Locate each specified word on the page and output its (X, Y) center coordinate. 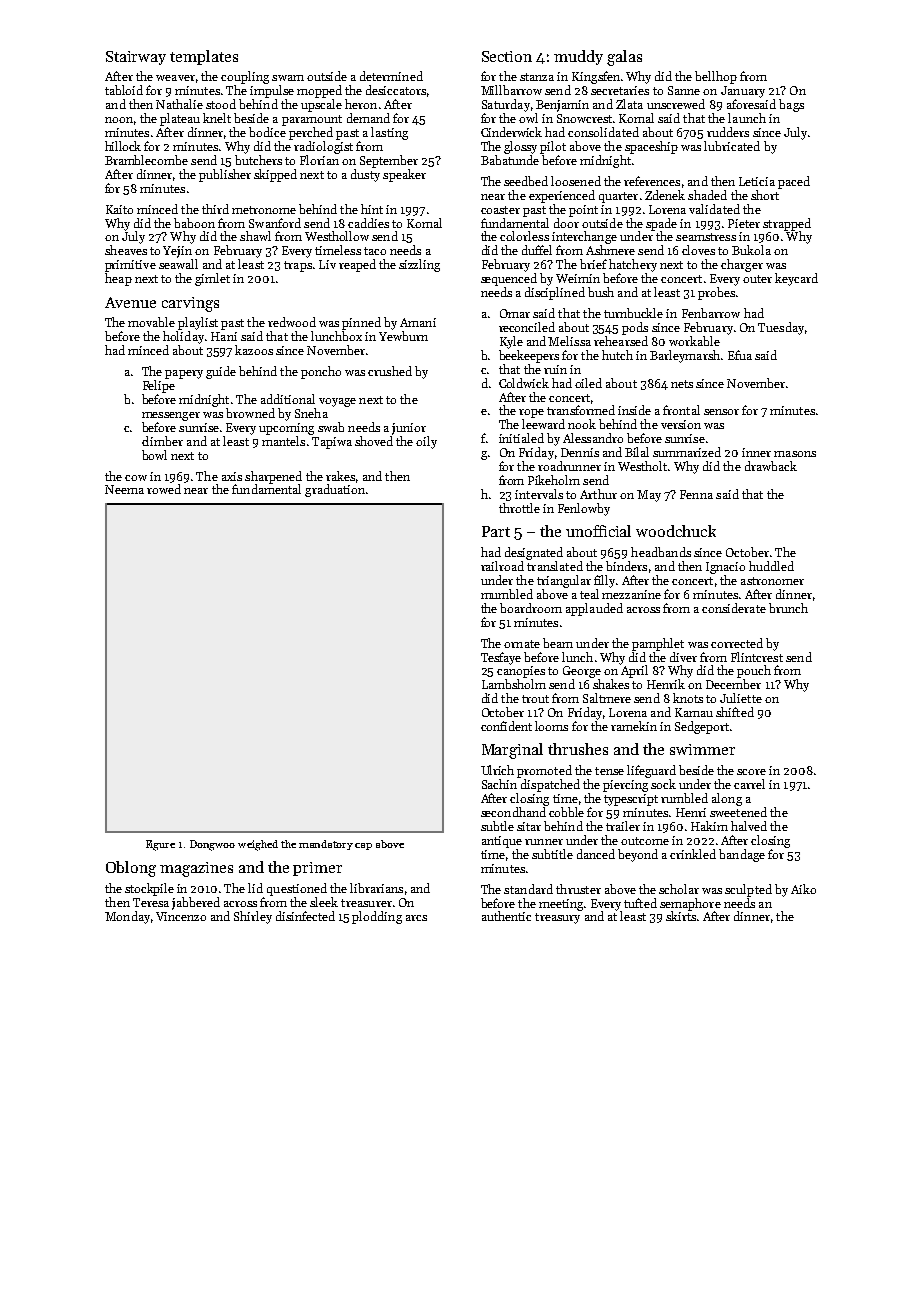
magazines (196, 869)
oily (426, 442)
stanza (537, 77)
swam (288, 78)
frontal (681, 410)
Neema (124, 489)
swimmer (702, 749)
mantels (283, 441)
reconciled (527, 327)
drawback (771, 466)
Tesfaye (501, 658)
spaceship (651, 147)
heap (118, 279)
